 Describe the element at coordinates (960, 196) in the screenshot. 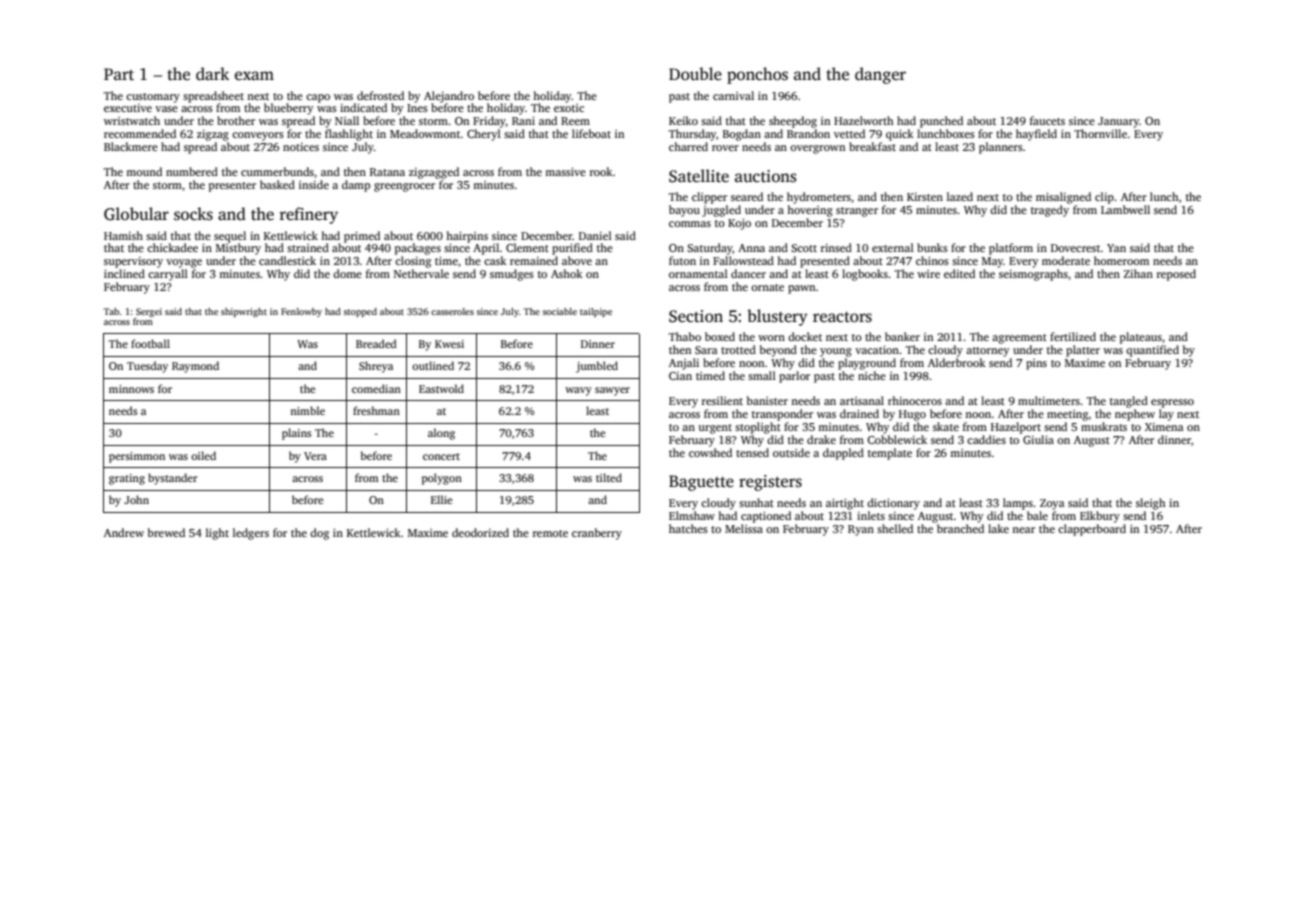

I see `lazed` at that location.
